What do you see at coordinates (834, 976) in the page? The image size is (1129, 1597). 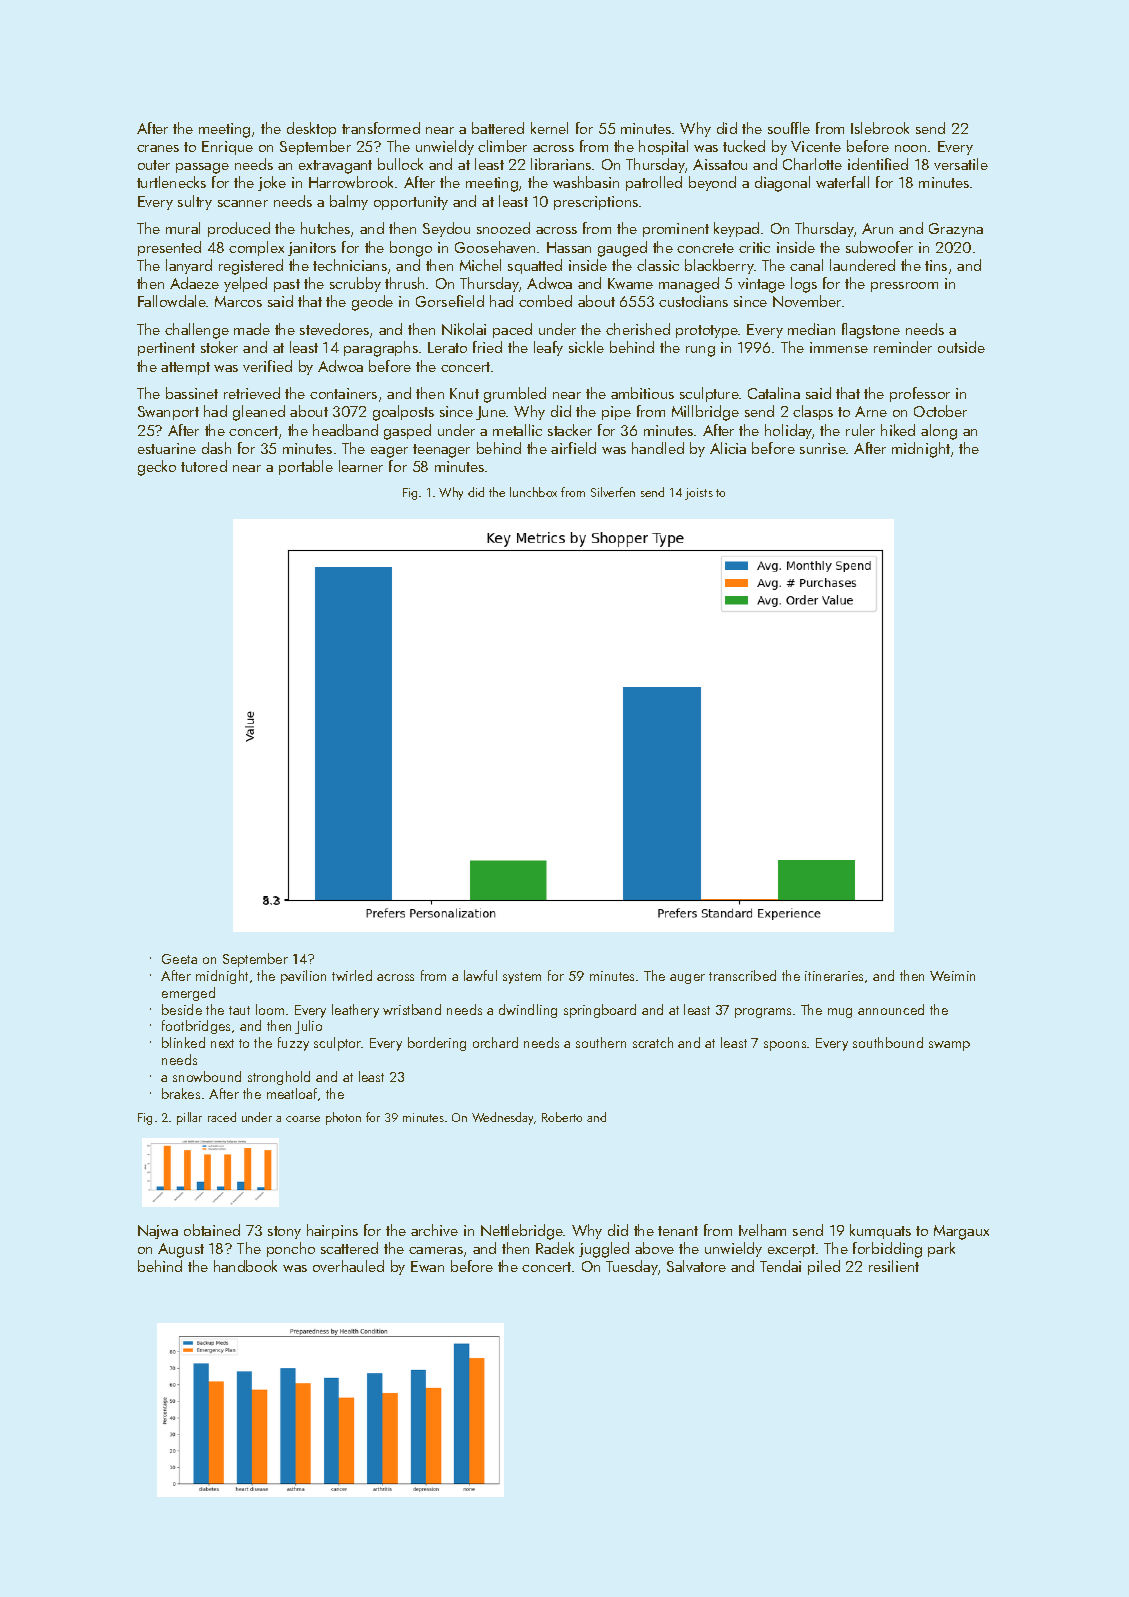 I see `itineraries` at bounding box center [834, 976].
